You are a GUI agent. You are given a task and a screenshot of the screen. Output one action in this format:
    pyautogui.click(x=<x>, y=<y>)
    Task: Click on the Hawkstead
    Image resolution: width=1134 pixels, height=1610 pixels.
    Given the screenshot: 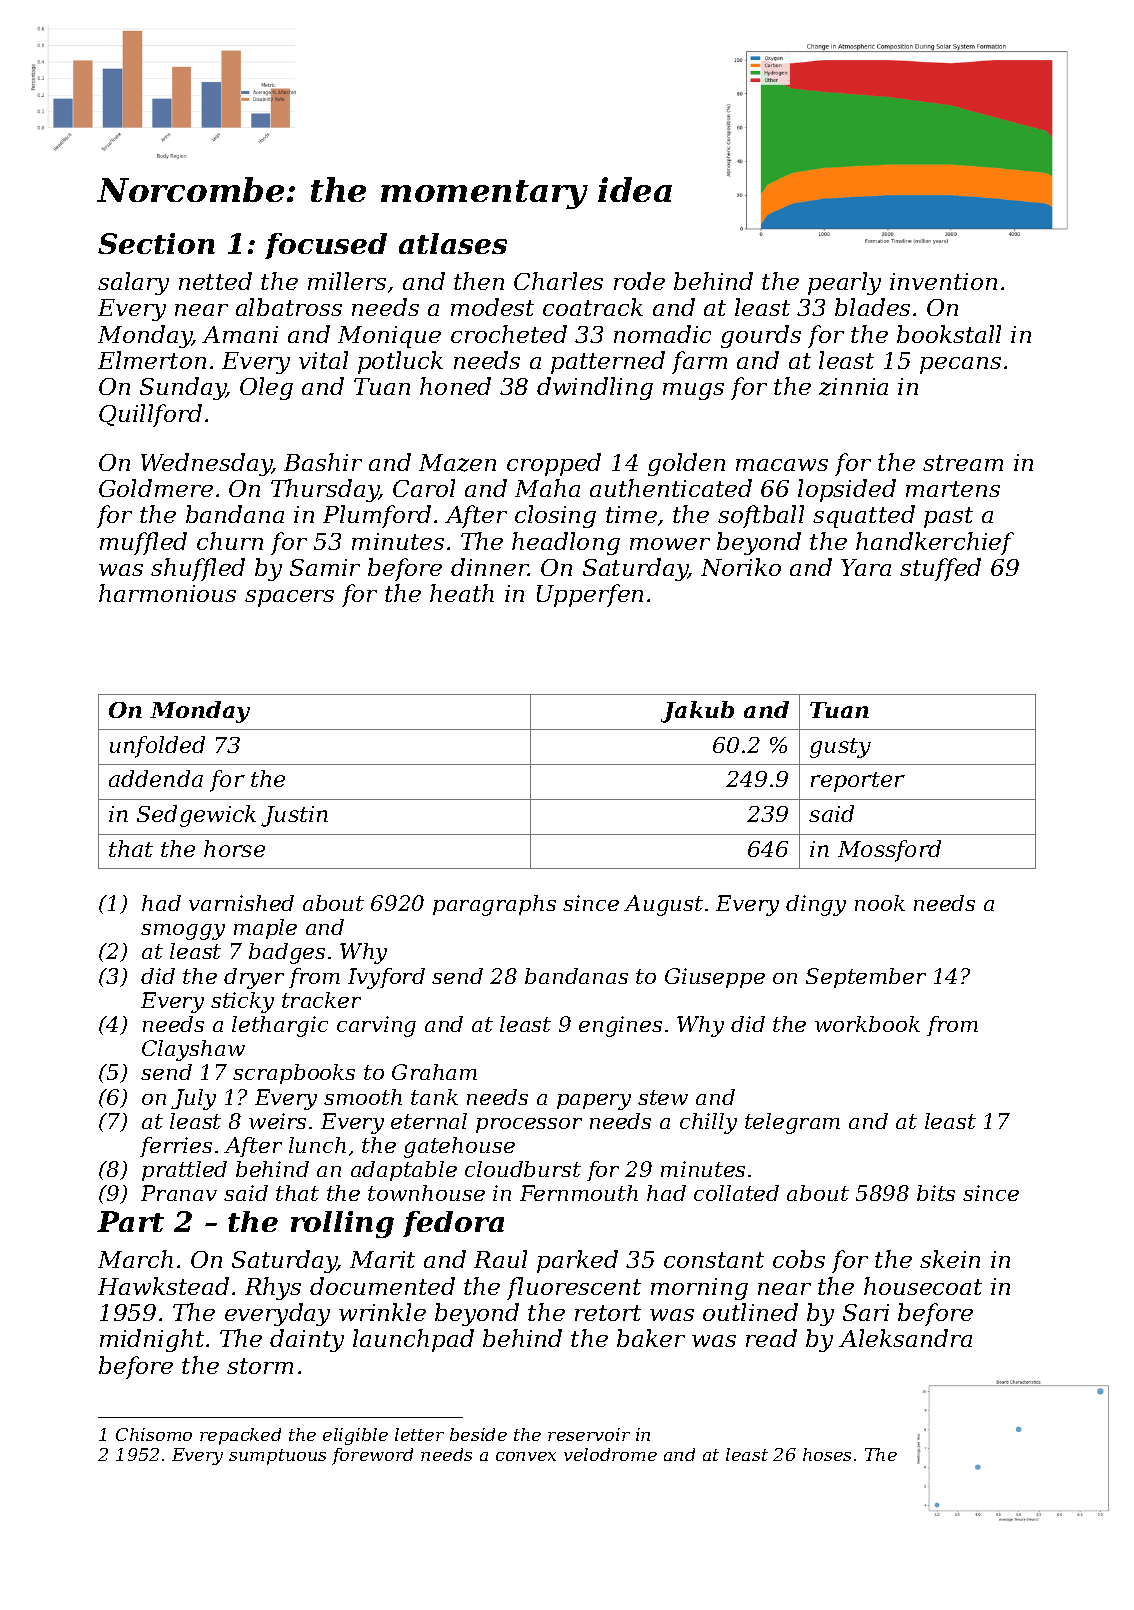 What is the action you would take?
    pyautogui.click(x=163, y=1286)
